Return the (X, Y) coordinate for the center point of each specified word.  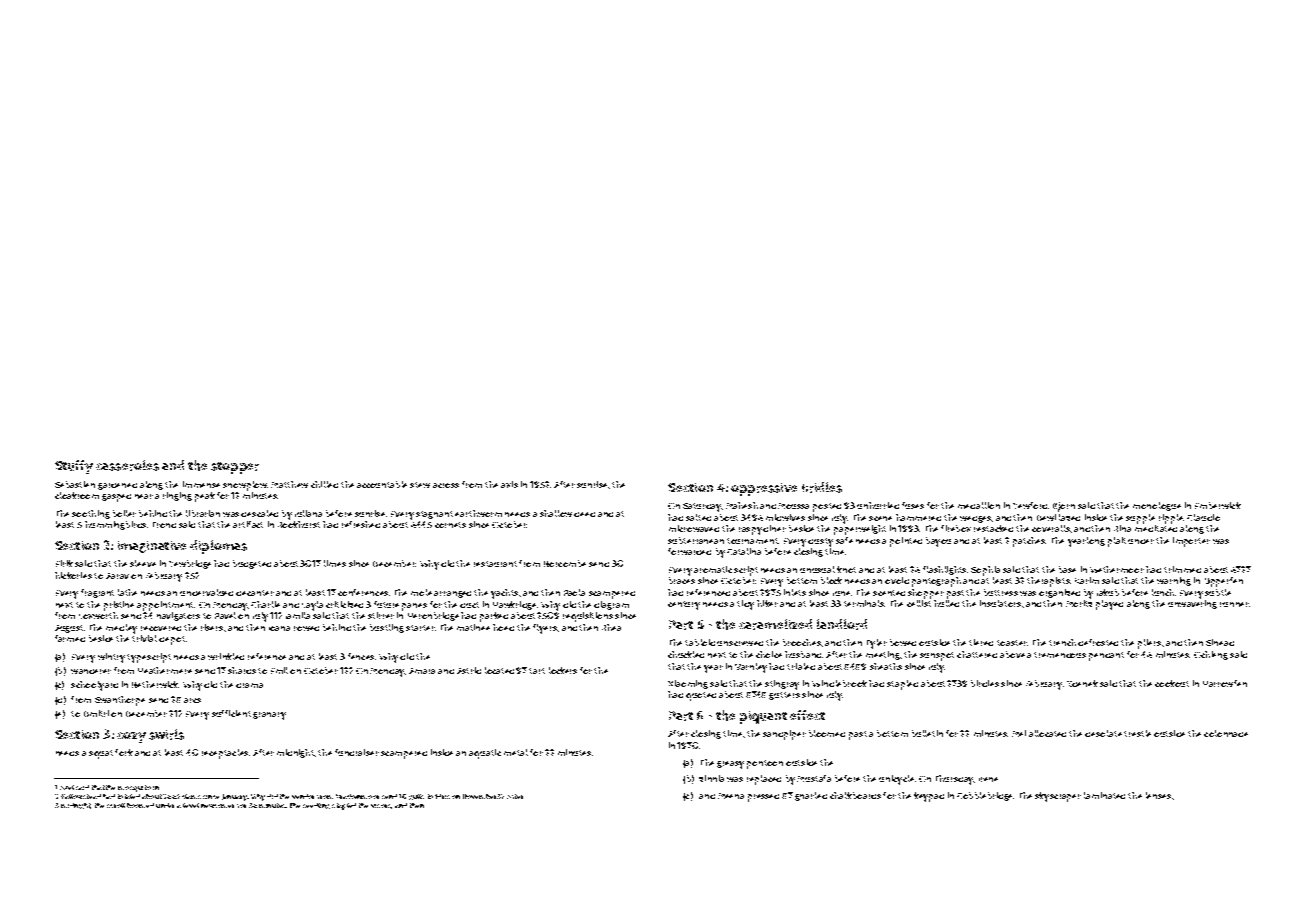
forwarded (689, 551)
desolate (1103, 733)
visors (381, 806)
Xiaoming (688, 684)
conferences (363, 592)
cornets (450, 525)
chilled (324, 484)
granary (269, 716)
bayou (938, 542)
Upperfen (1224, 582)
